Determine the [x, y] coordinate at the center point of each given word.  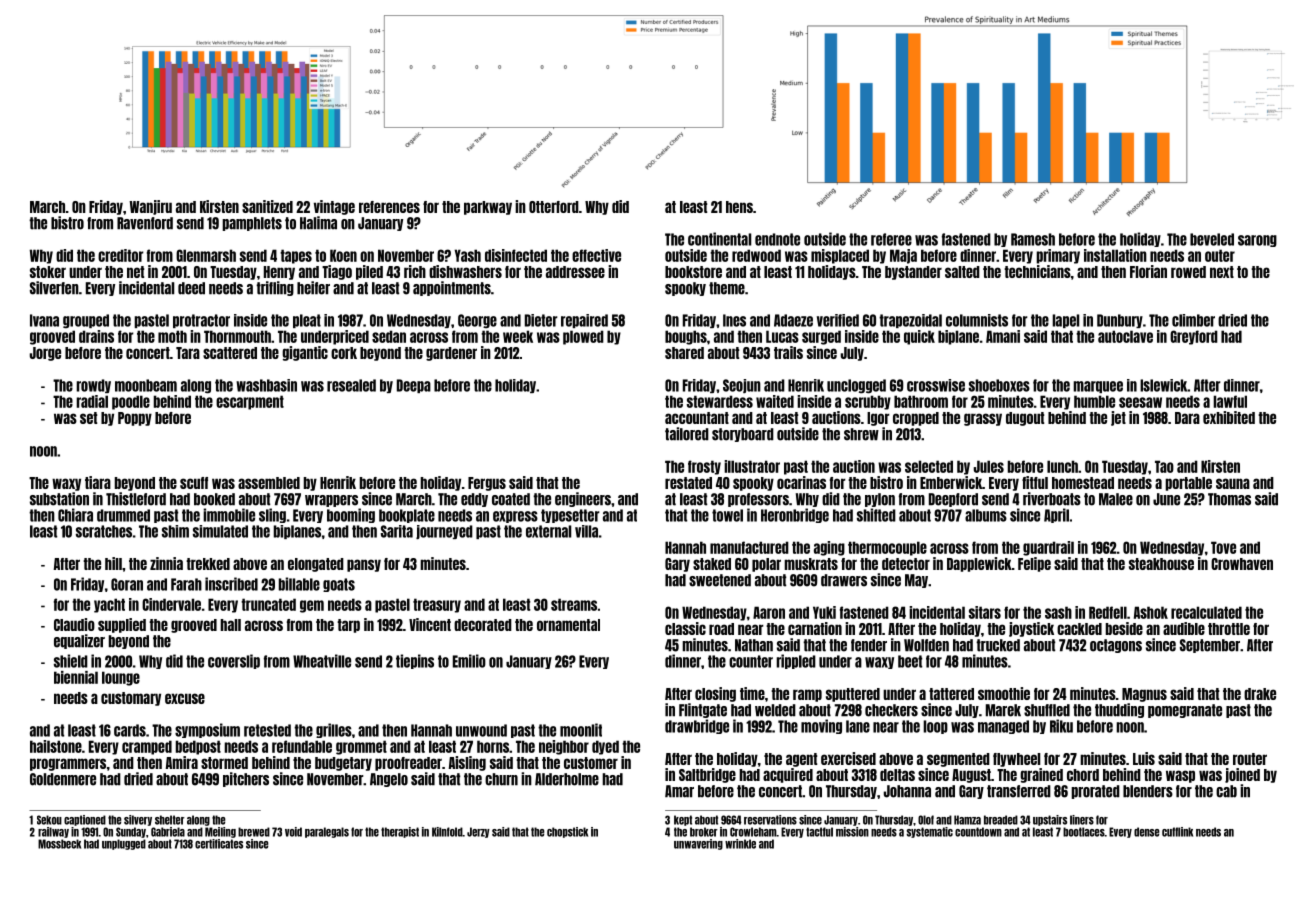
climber [1193, 320]
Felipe [1034, 564]
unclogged [856, 386]
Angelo [389, 780]
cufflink [1177, 832]
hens [739, 207]
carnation [815, 628]
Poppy [135, 419]
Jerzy [478, 832]
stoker [48, 272]
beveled [1212, 239]
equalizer [79, 641]
